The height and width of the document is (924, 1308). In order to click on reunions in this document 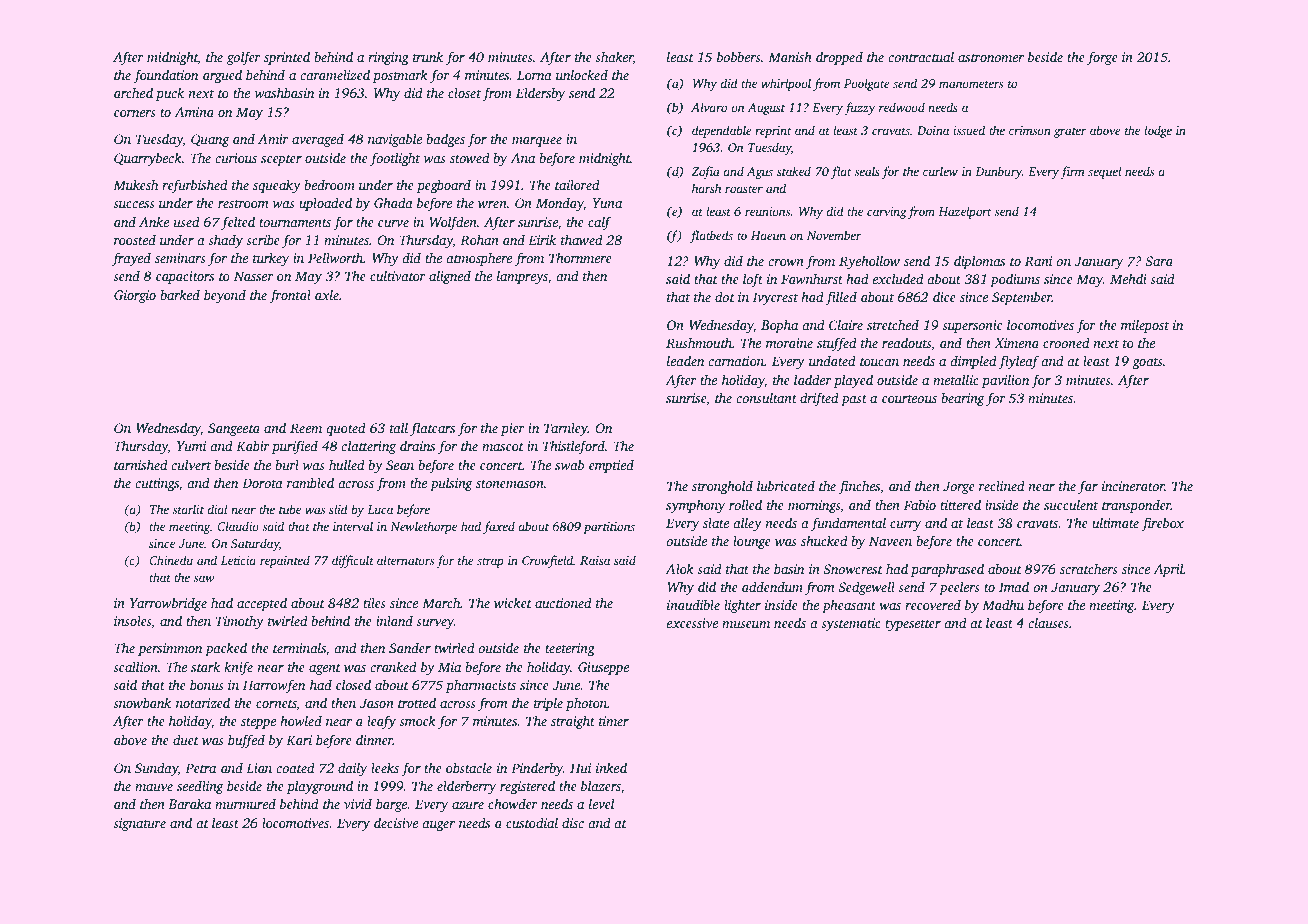, I will do `click(767, 211)`.
